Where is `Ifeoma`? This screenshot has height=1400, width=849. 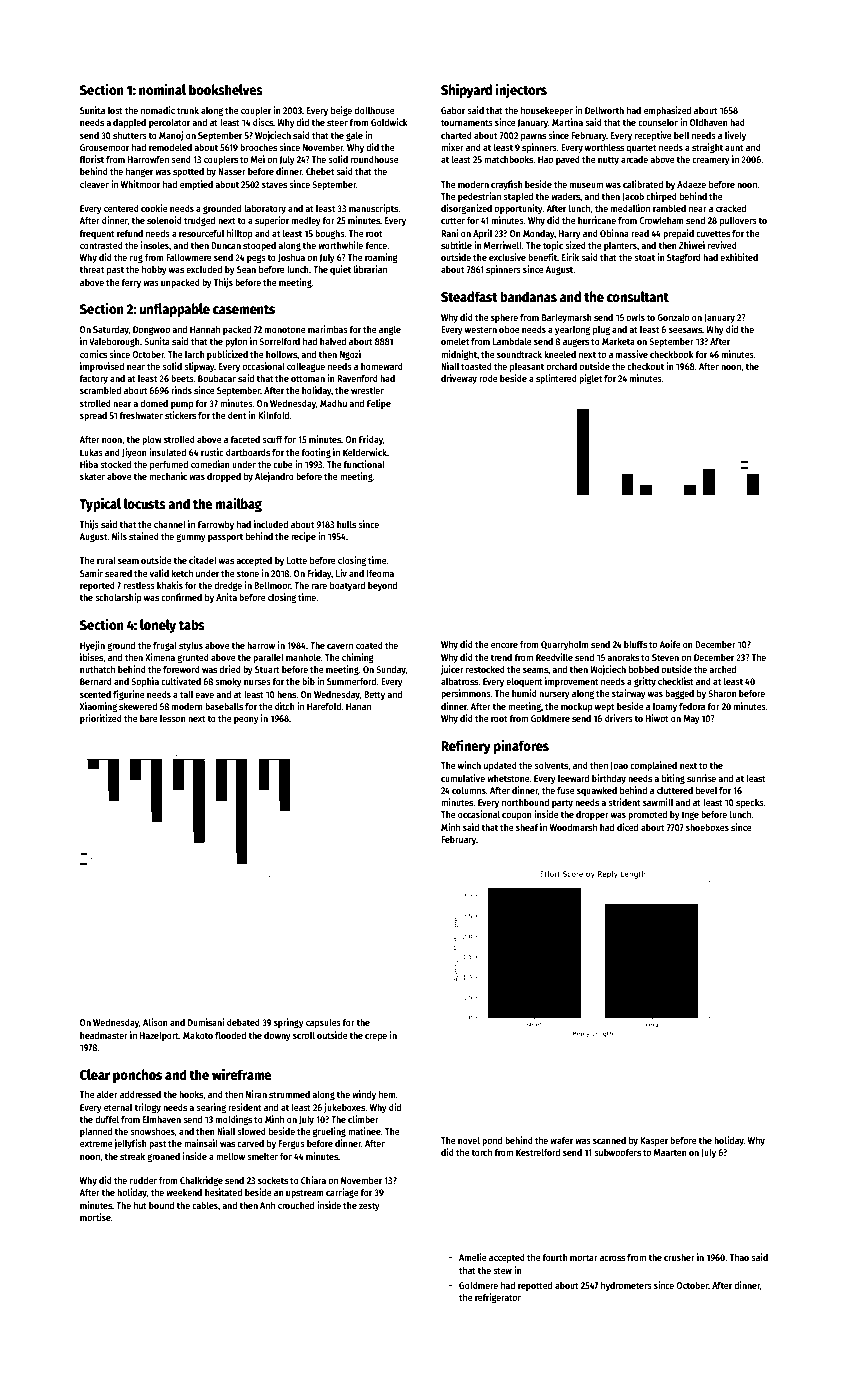 Ifeoma is located at coordinates (380, 573).
